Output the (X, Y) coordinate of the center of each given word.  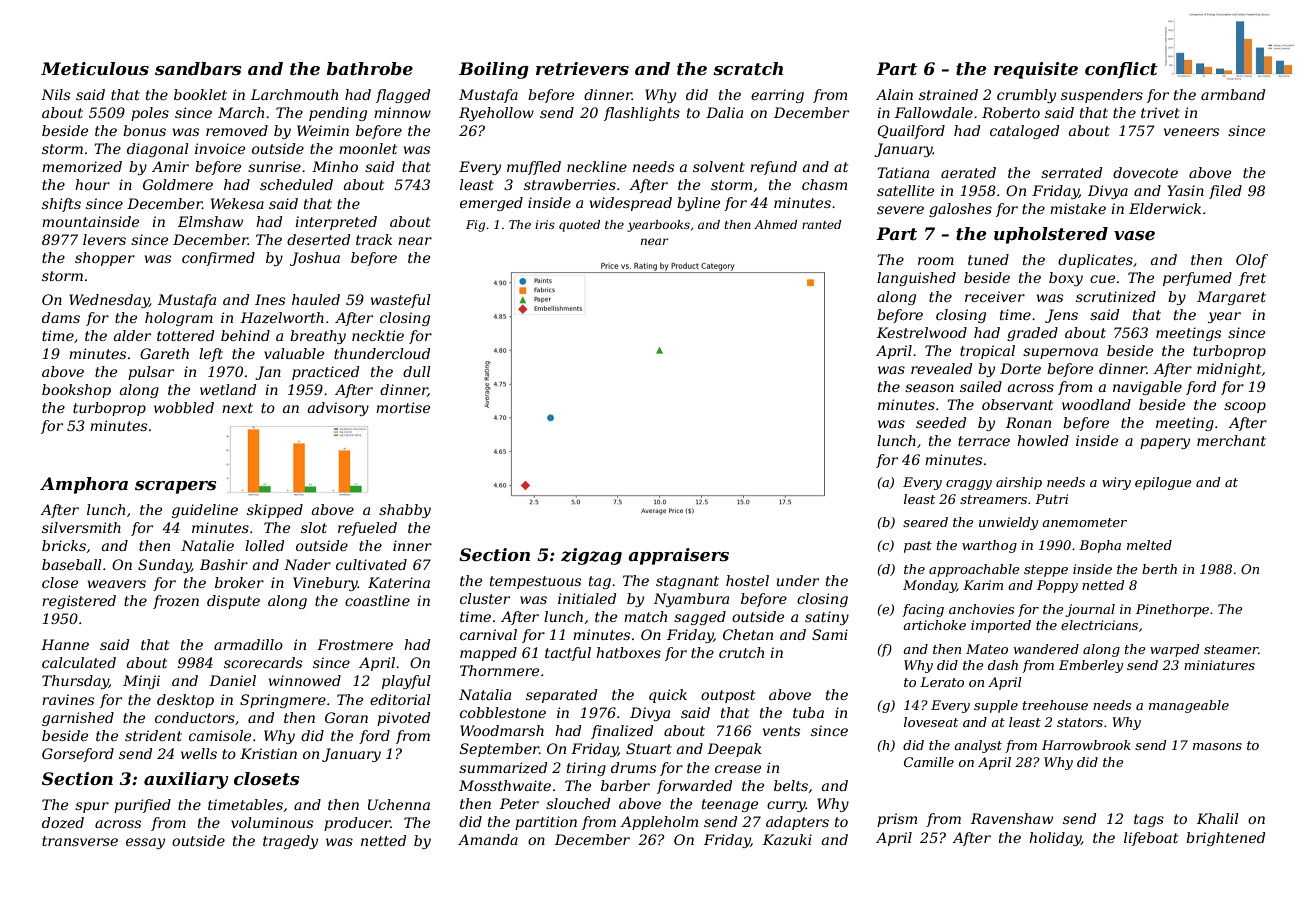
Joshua (315, 259)
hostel (747, 580)
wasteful (401, 301)
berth (1159, 569)
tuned (988, 259)
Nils (55, 94)
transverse (80, 841)
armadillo (248, 644)
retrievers (582, 69)
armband (1233, 94)
